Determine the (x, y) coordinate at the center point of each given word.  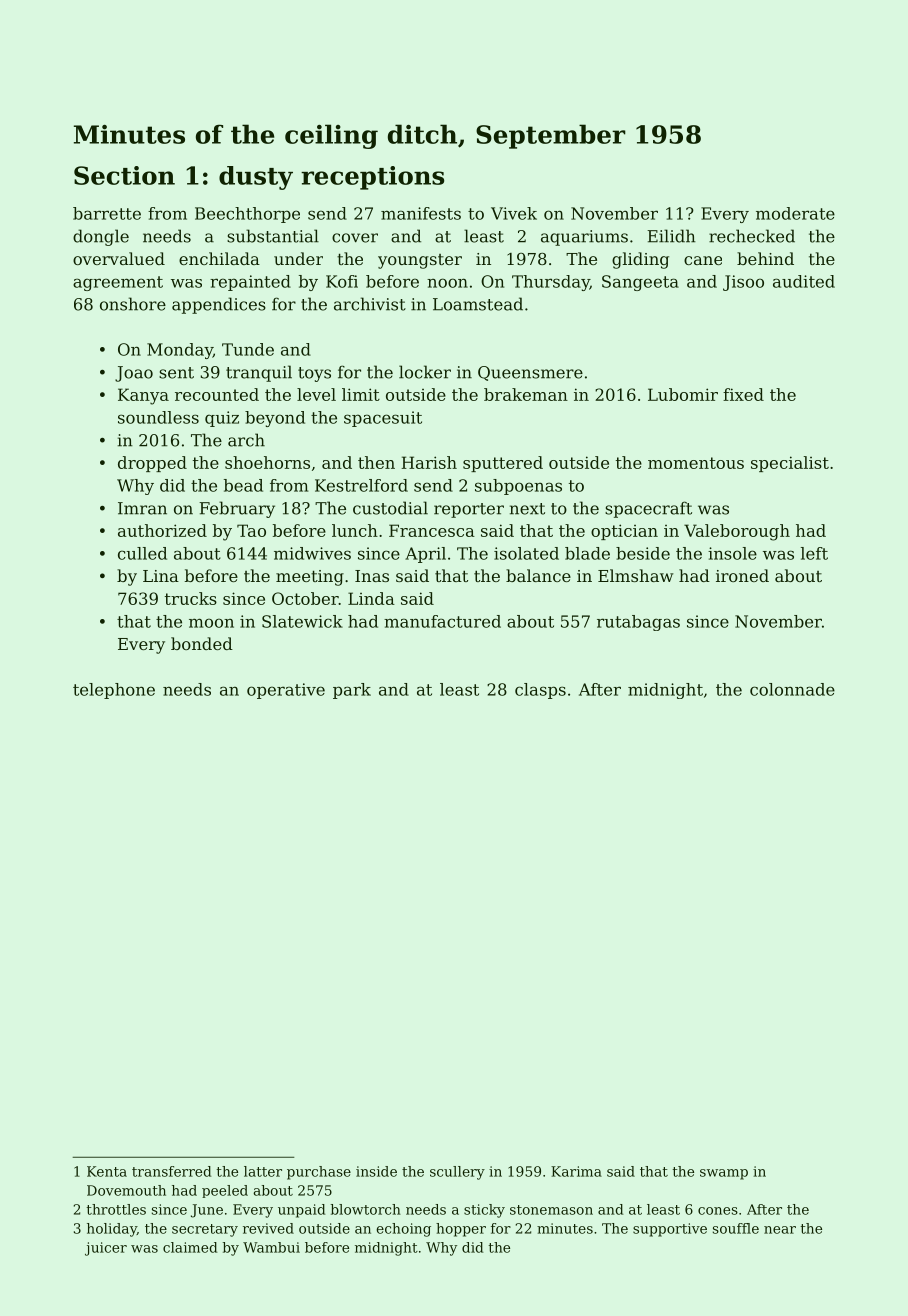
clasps (540, 691)
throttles (116, 1209)
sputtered (503, 464)
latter (263, 1171)
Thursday (551, 283)
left (814, 553)
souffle (736, 1228)
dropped (152, 464)
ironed (742, 575)
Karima (576, 1171)
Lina (161, 576)
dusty (256, 178)
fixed (743, 394)
